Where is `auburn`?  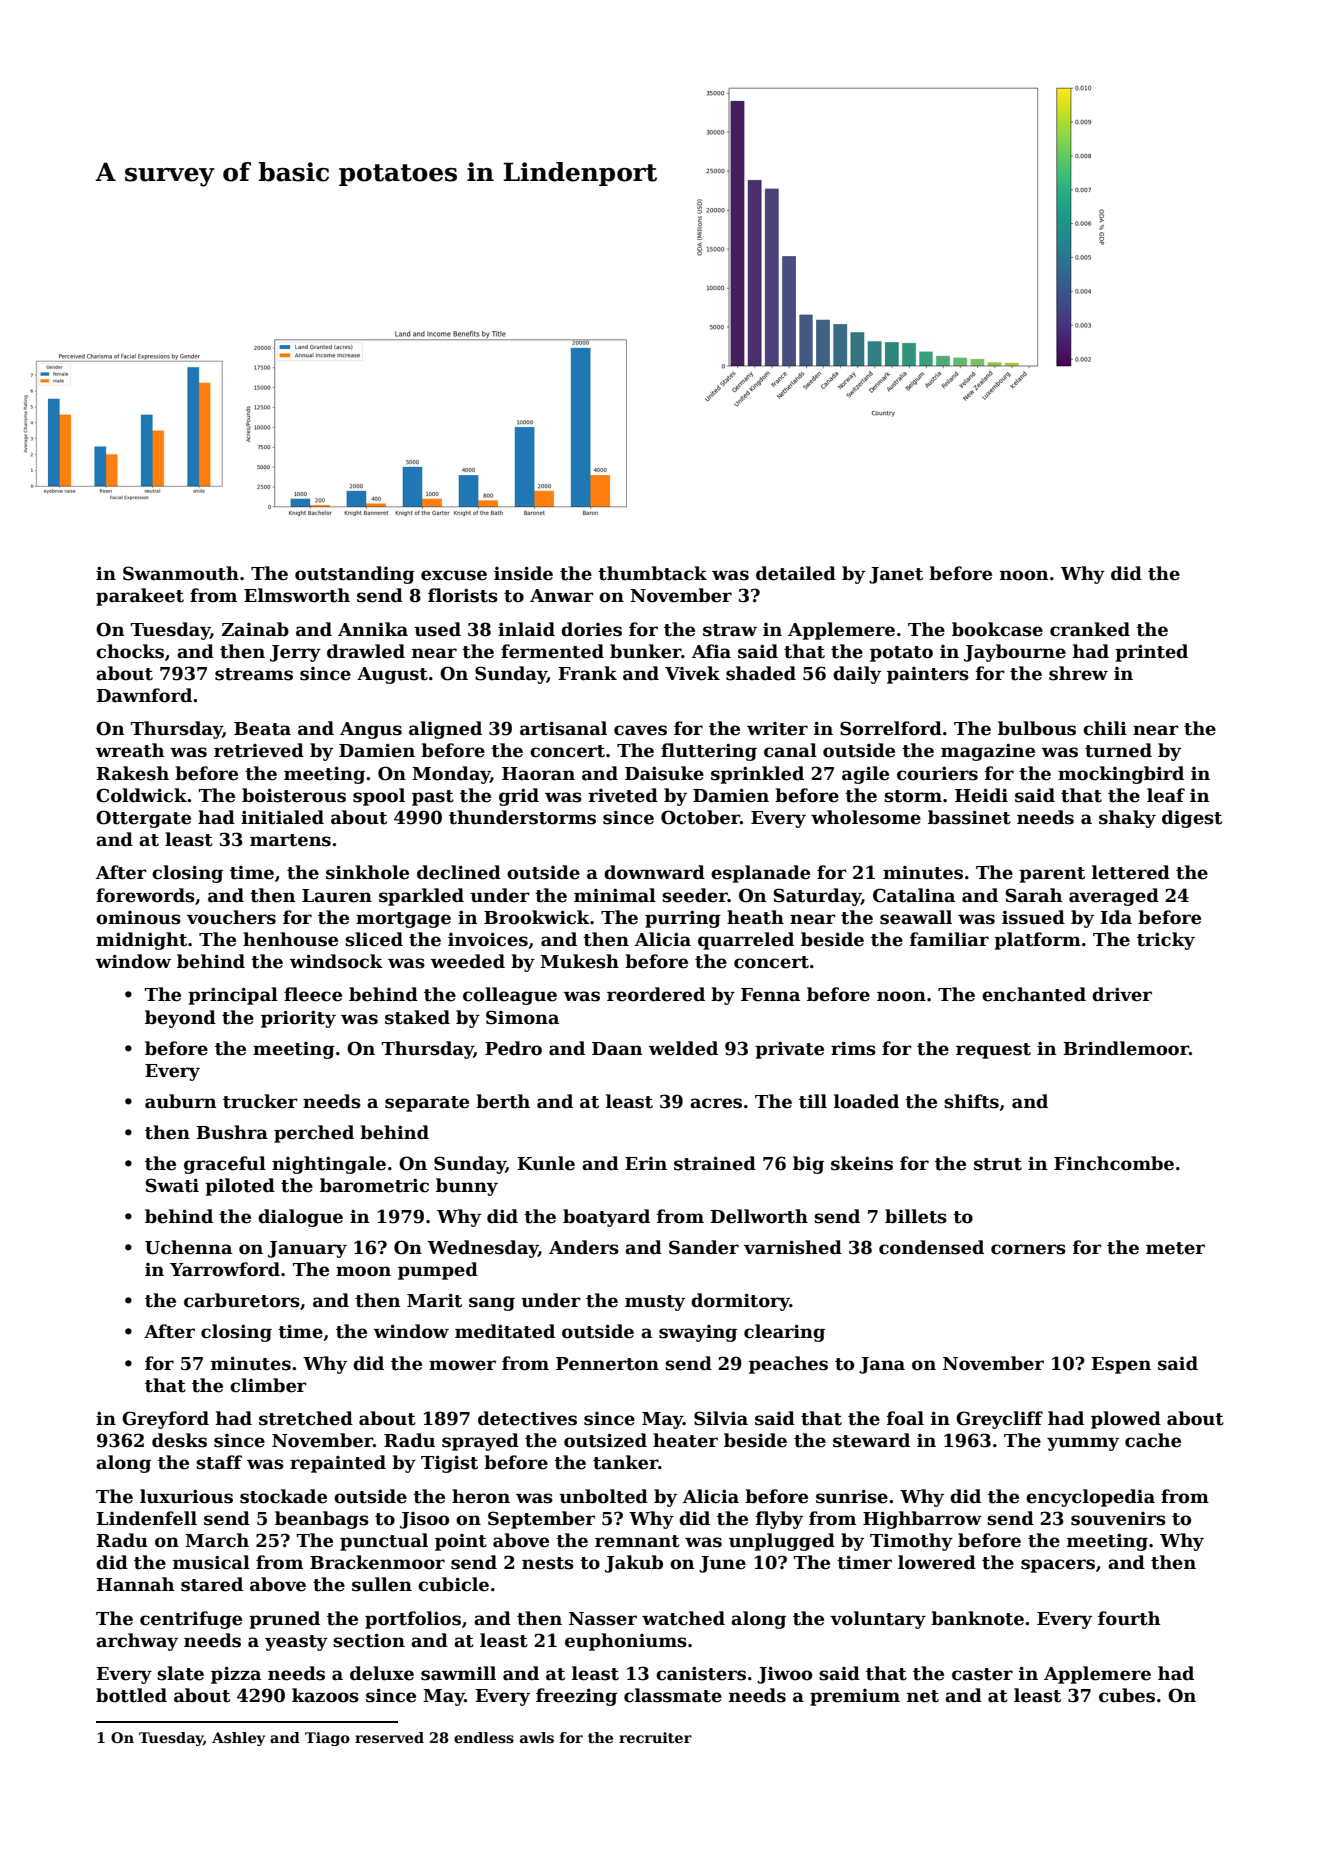
auburn is located at coordinates (181, 1101).
